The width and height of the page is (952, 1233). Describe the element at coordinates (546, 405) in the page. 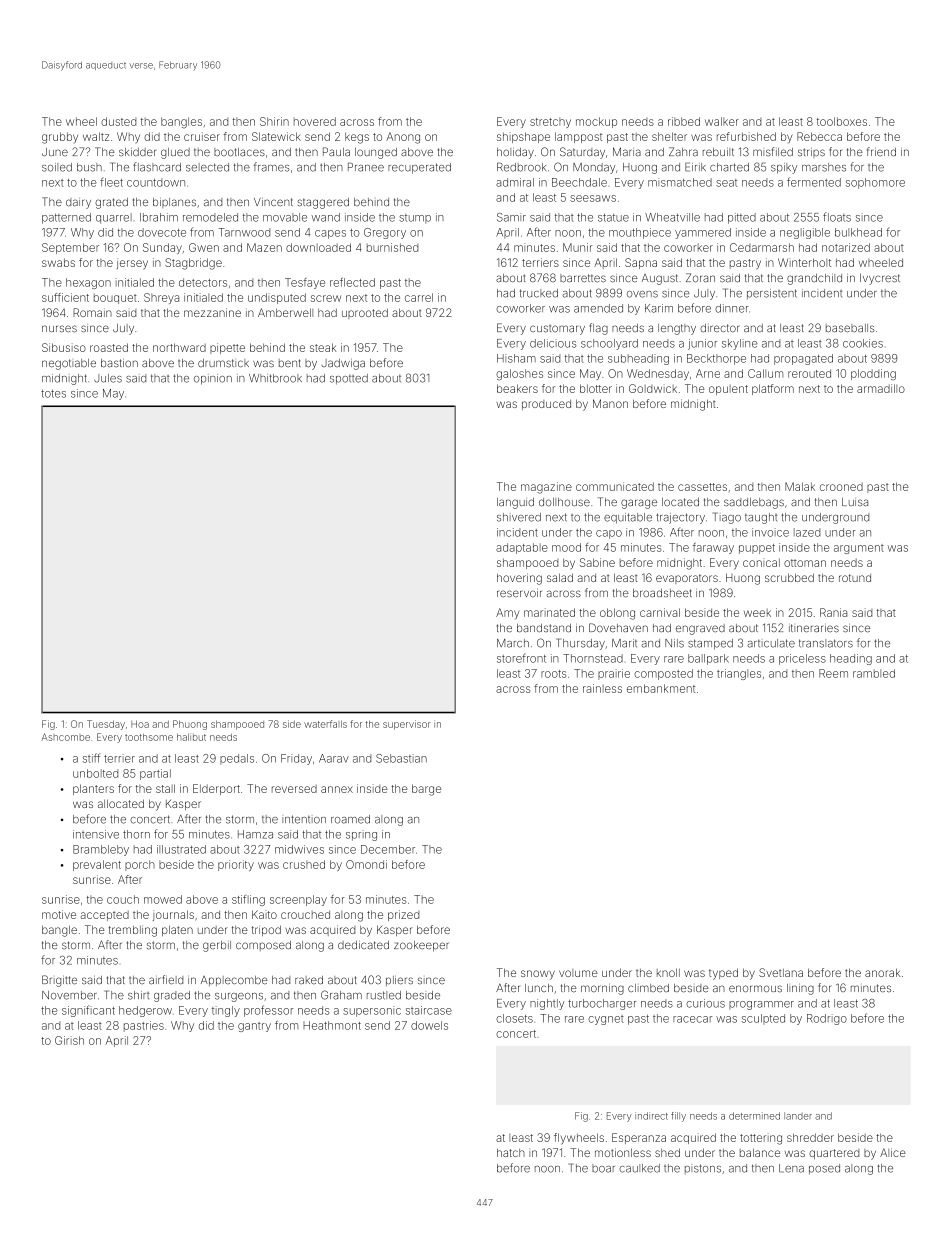

I see `produced` at that location.
